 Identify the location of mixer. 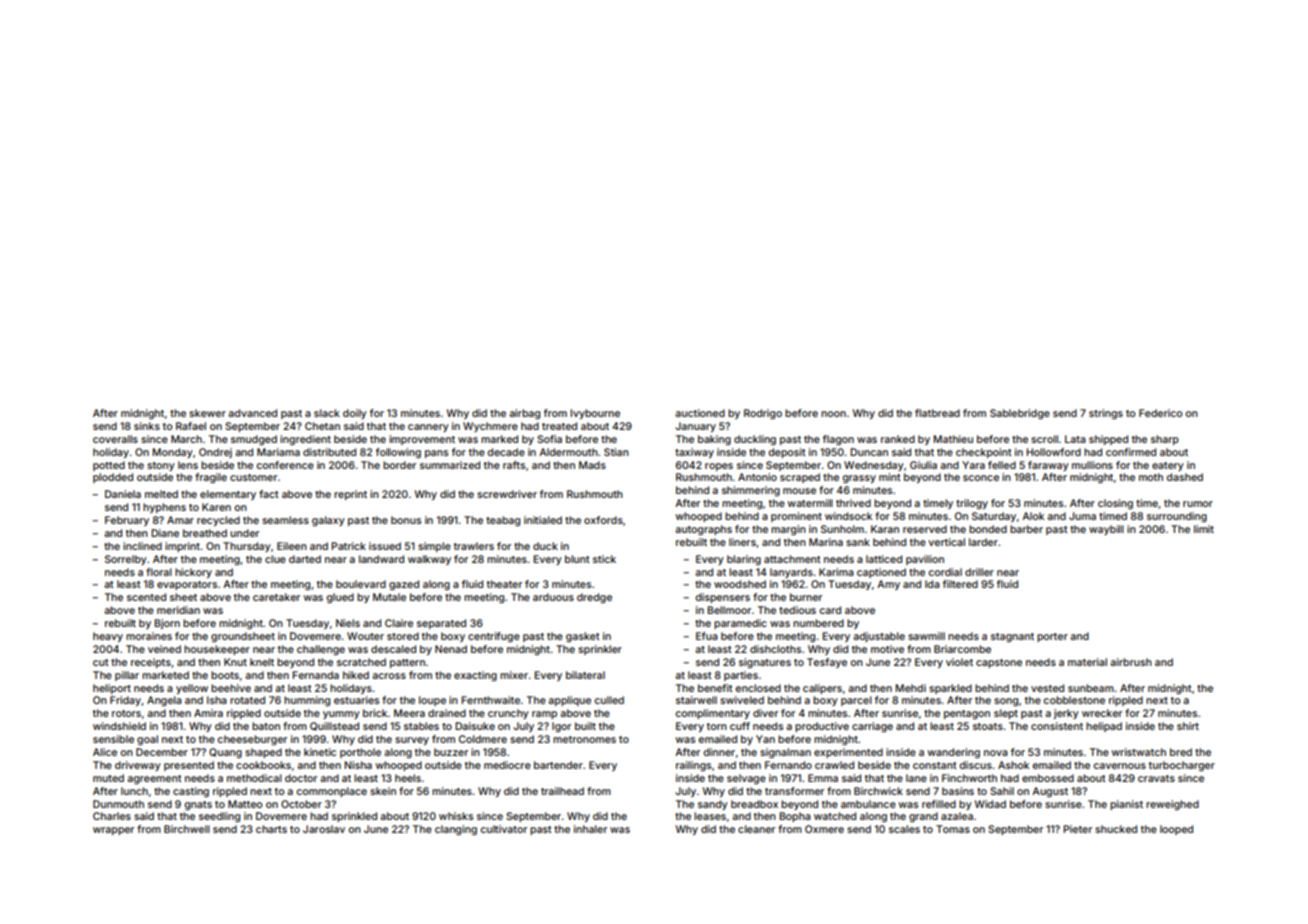
(514, 675).
